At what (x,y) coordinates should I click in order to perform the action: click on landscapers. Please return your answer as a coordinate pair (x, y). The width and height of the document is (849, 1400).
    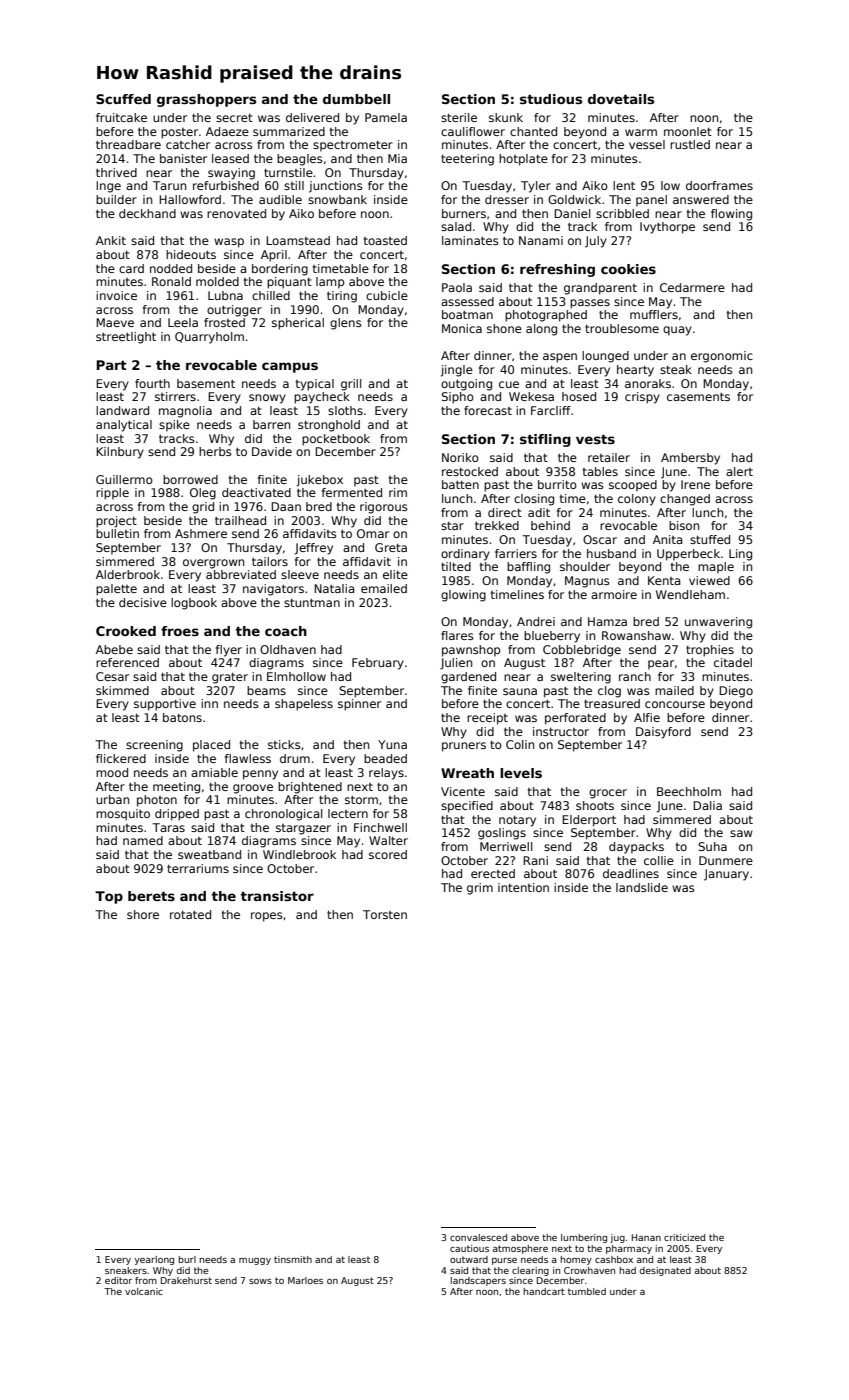
    Looking at the image, I should click on (478, 1281).
